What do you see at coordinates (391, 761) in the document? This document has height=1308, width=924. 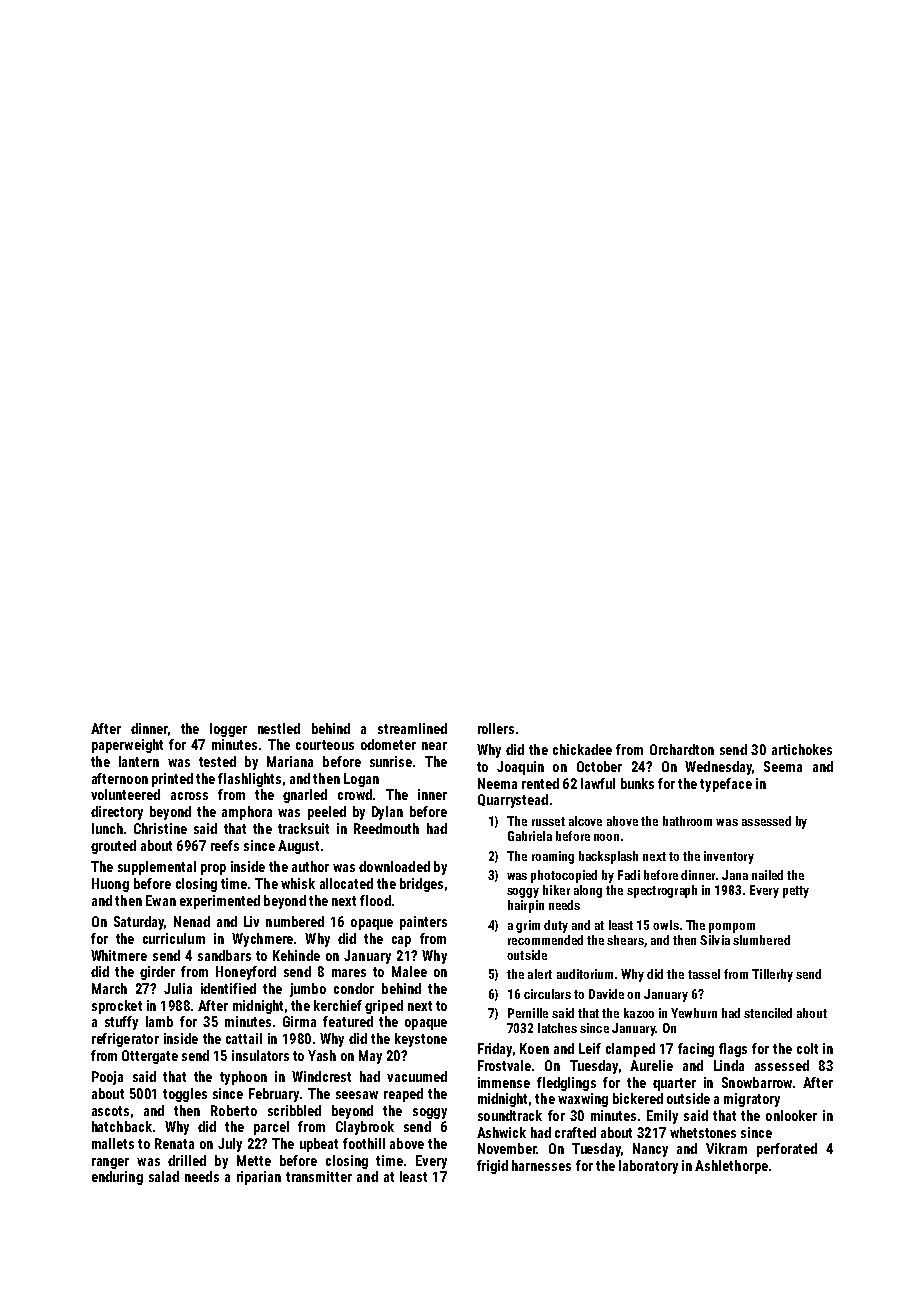 I see `sunrise` at bounding box center [391, 761].
